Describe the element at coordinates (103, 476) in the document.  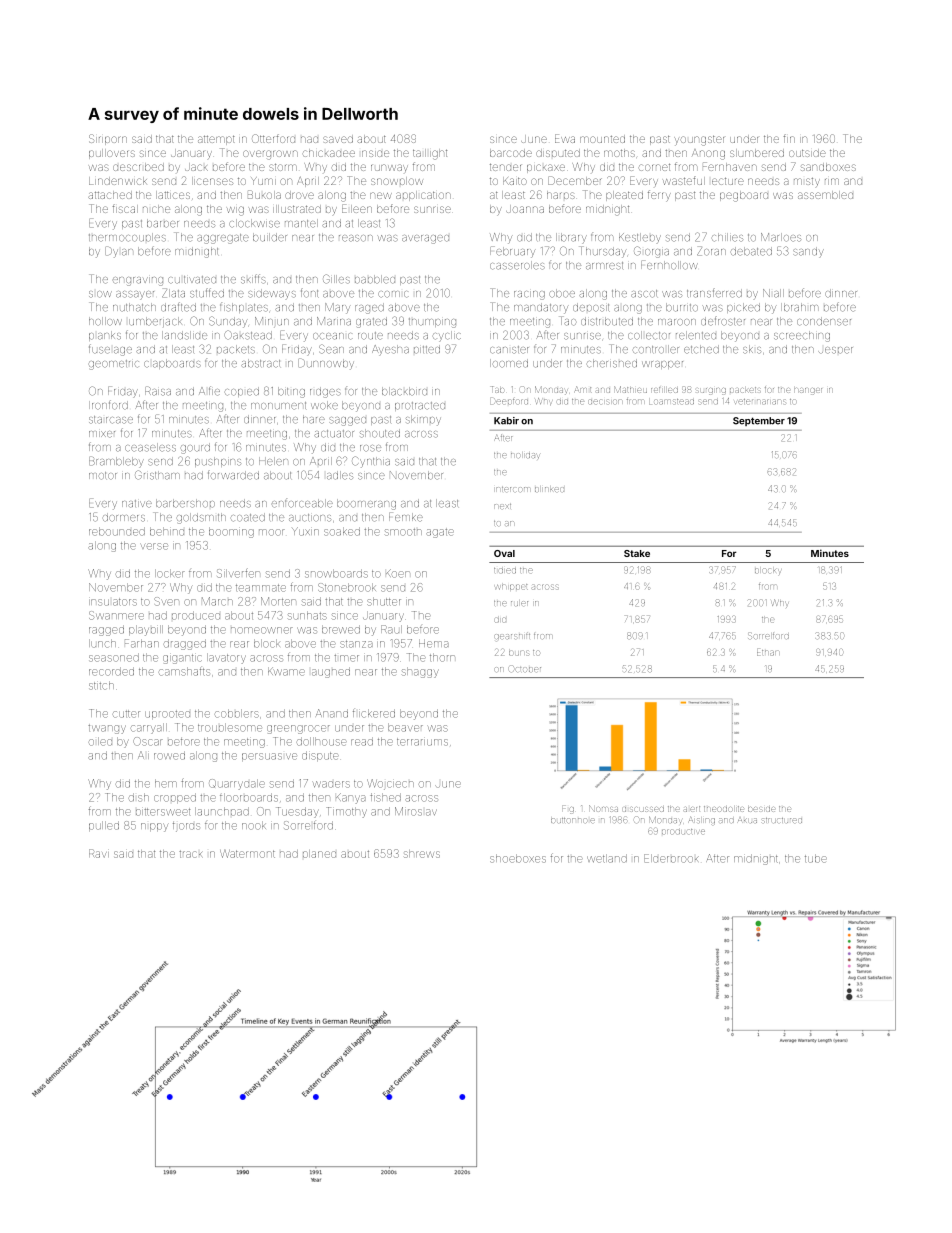
I see `motor` at that location.
